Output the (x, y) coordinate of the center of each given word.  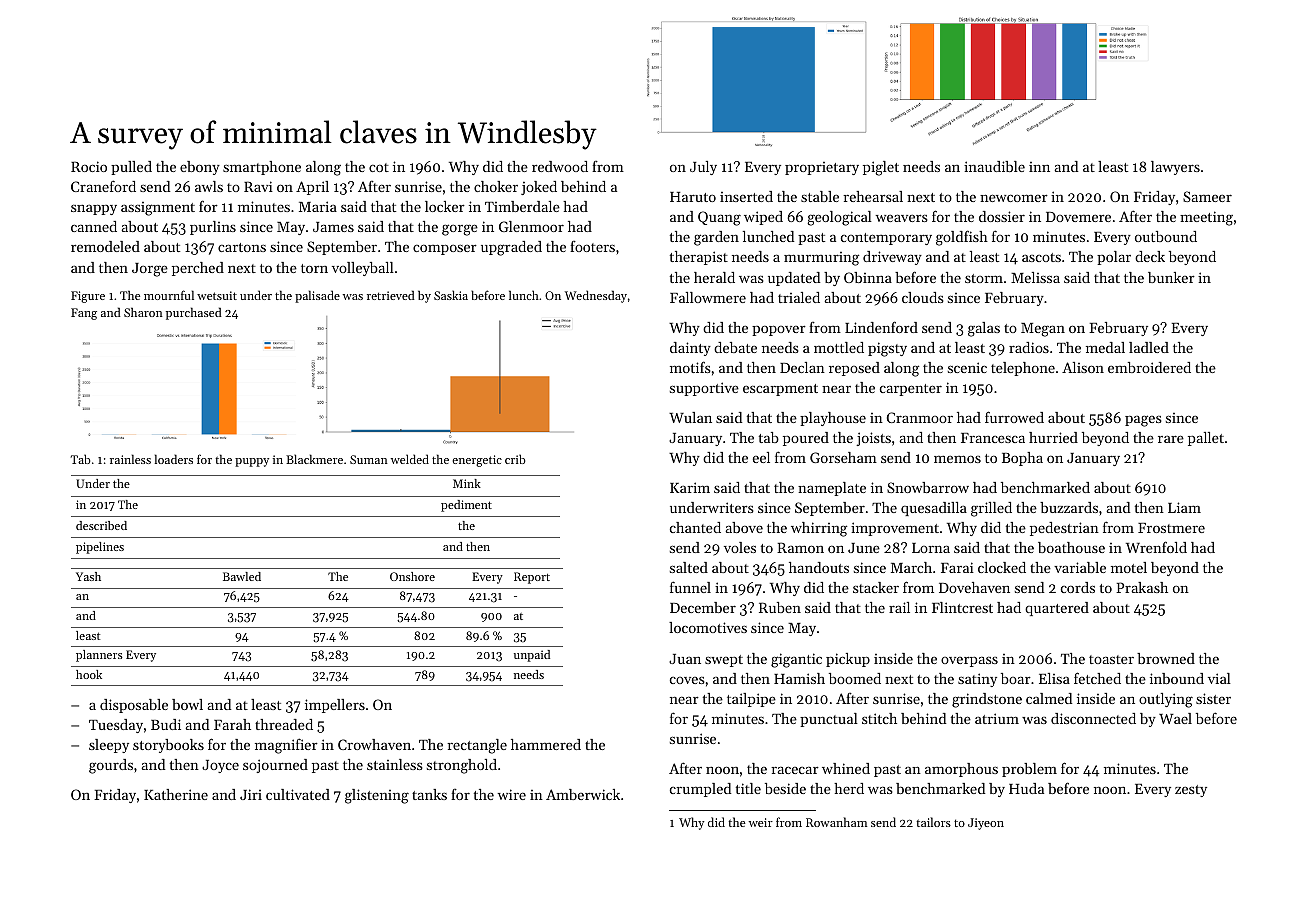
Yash (88, 576)
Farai (957, 567)
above (744, 527)
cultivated (298, 794)
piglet (881, 168)
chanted (695, 527)
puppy (252, 462)
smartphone (262, 168)
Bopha (1022, 459)
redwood (560, 166)
